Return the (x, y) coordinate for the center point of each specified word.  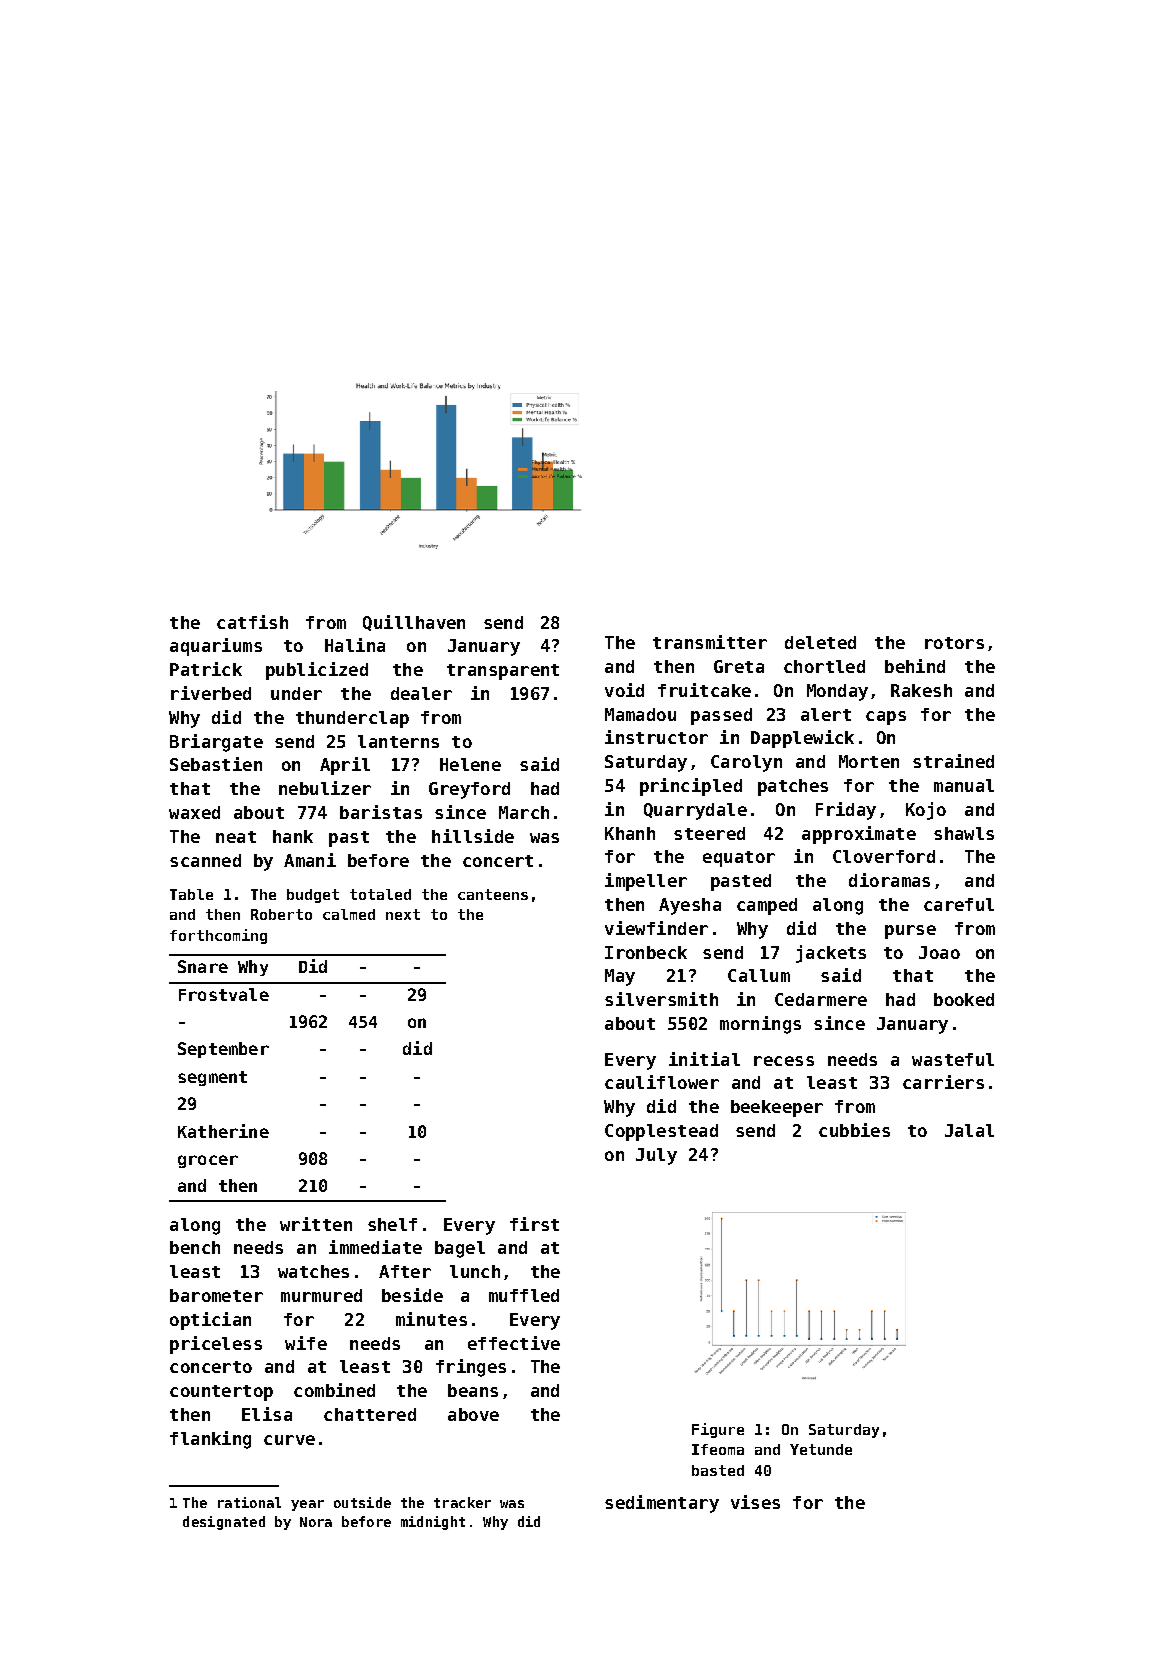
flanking (210, 1440)
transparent (503, 672)
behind (915, 666)
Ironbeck (646, 952)
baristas (381, 812)
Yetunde (821, 1449)
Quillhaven (414, 623)
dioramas (889, 880)
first (534, 1224)
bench (195, 1247)
